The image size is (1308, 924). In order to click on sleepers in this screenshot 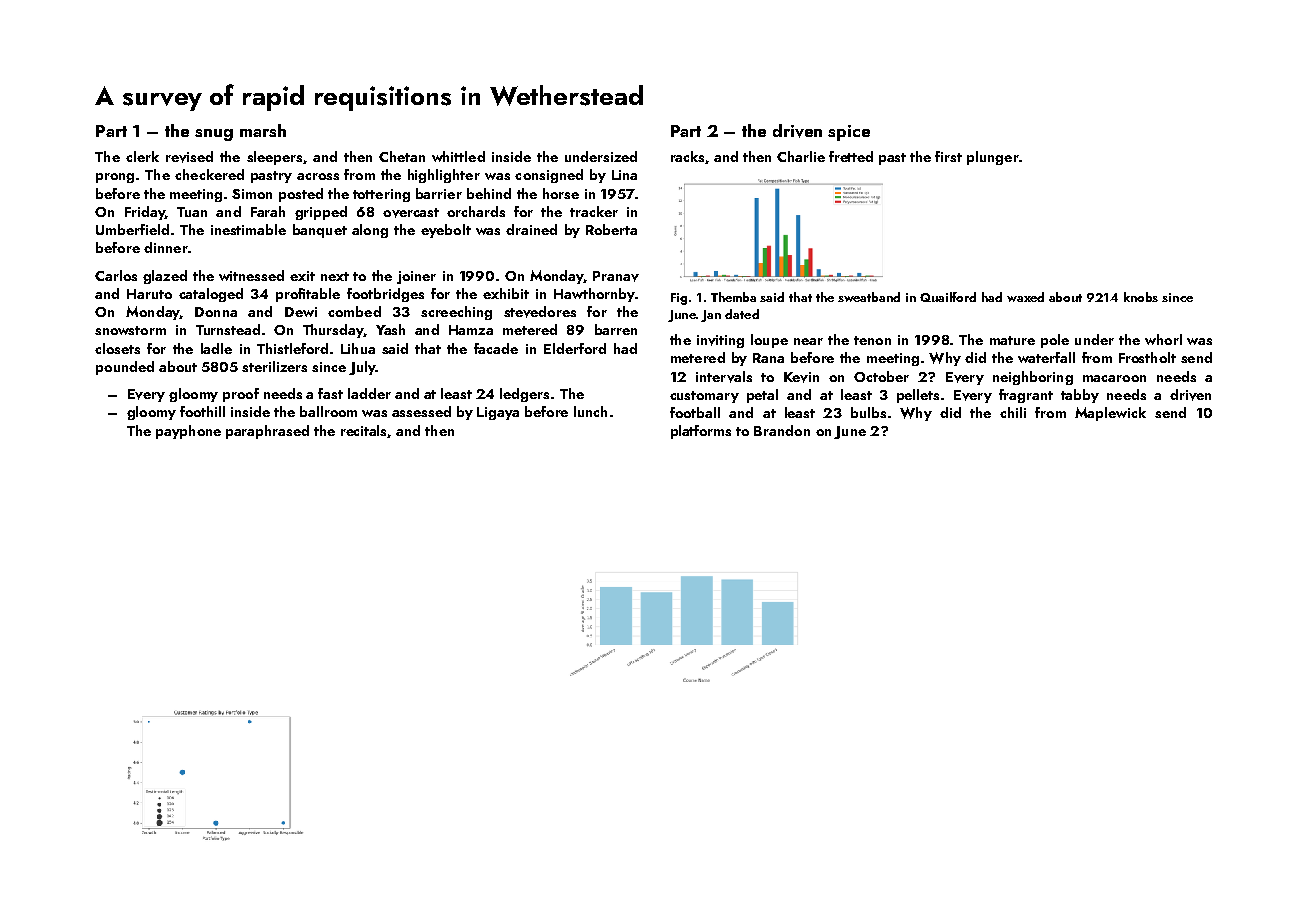, I will do `click(274, 158)`.
